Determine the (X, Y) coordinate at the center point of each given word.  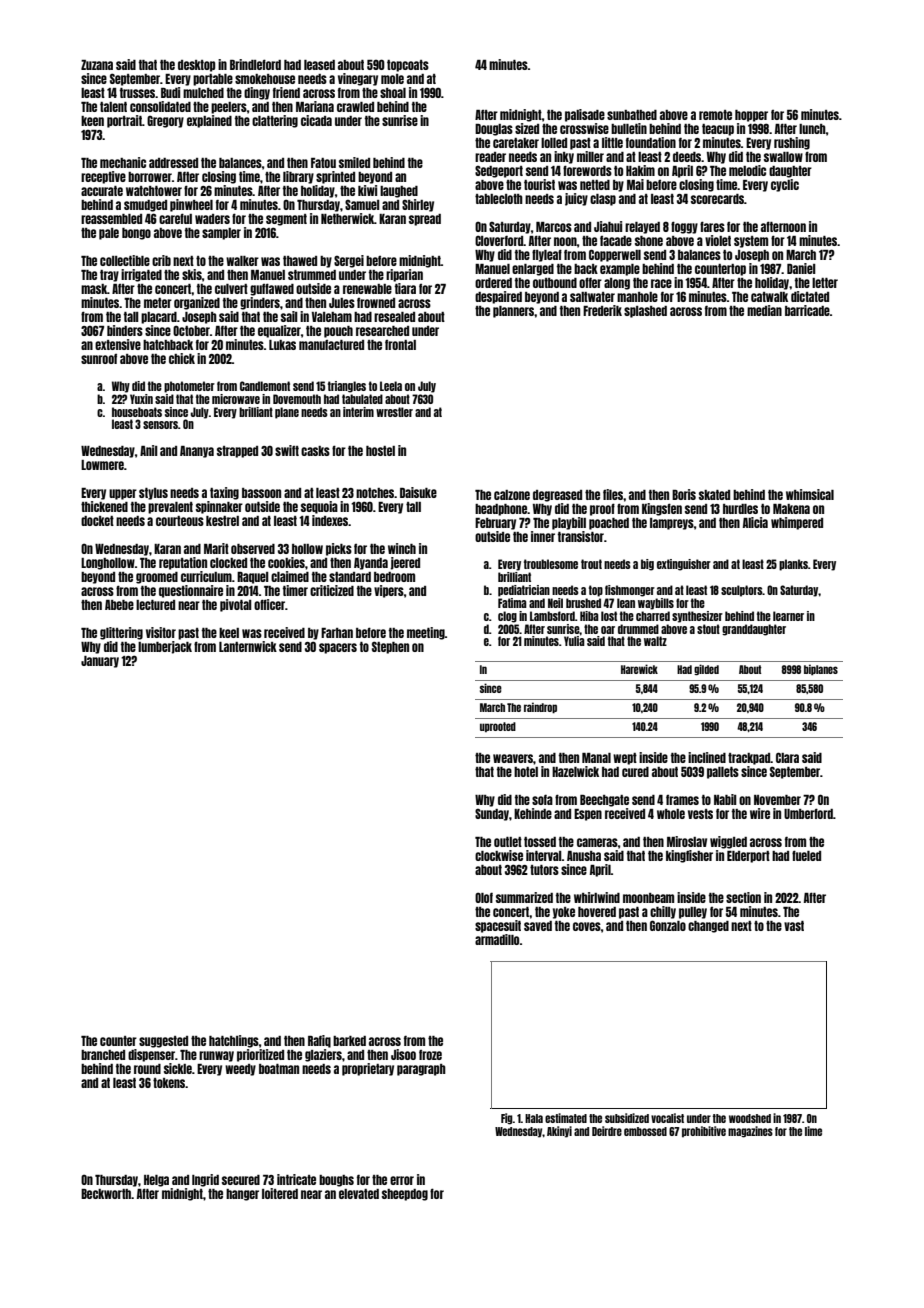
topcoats (408, 66)
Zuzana (97, 65)
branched (103, 1055)
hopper (751, 116)
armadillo (497, 939)
